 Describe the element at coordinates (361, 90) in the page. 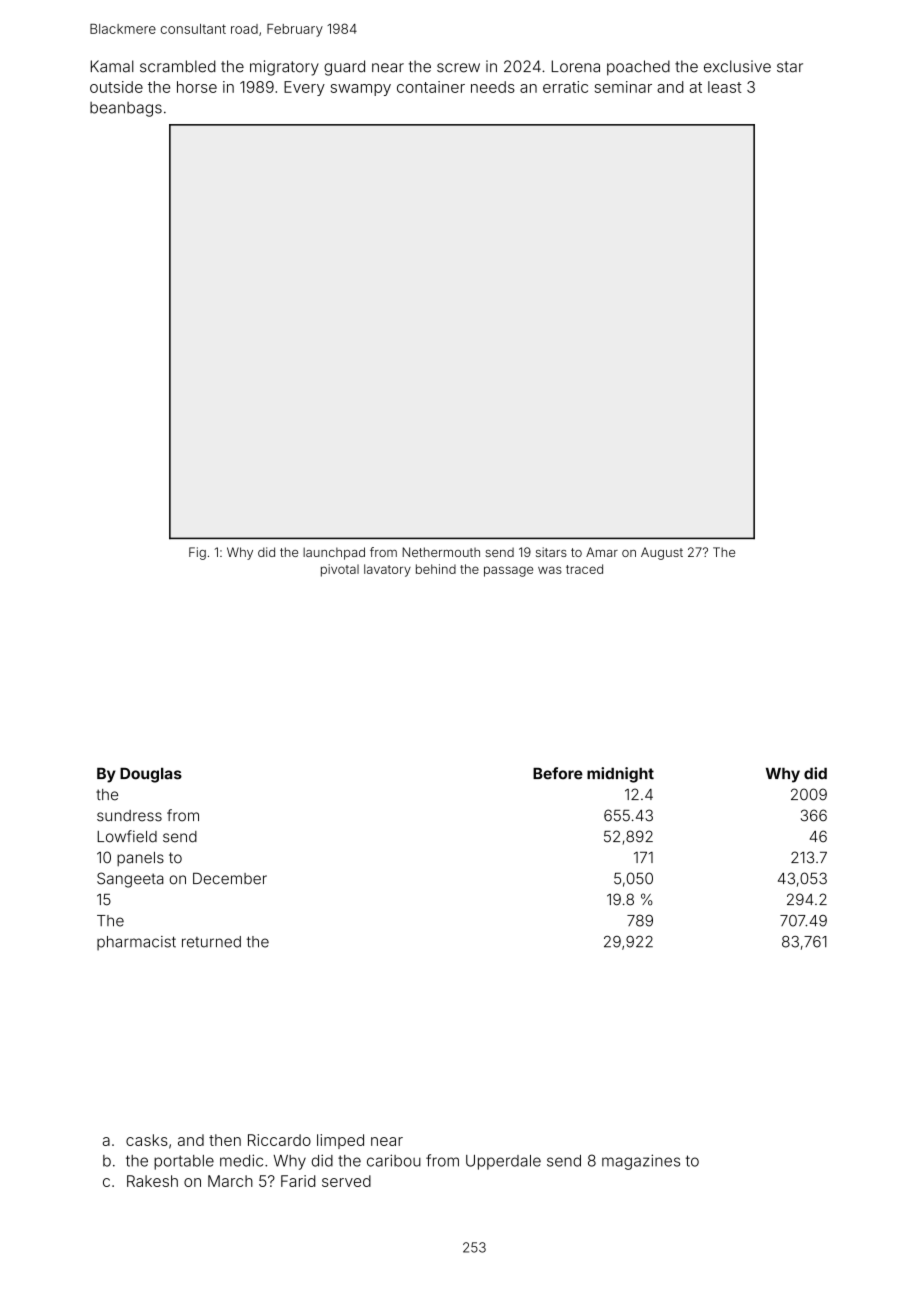

I see `swampy` at that location.
